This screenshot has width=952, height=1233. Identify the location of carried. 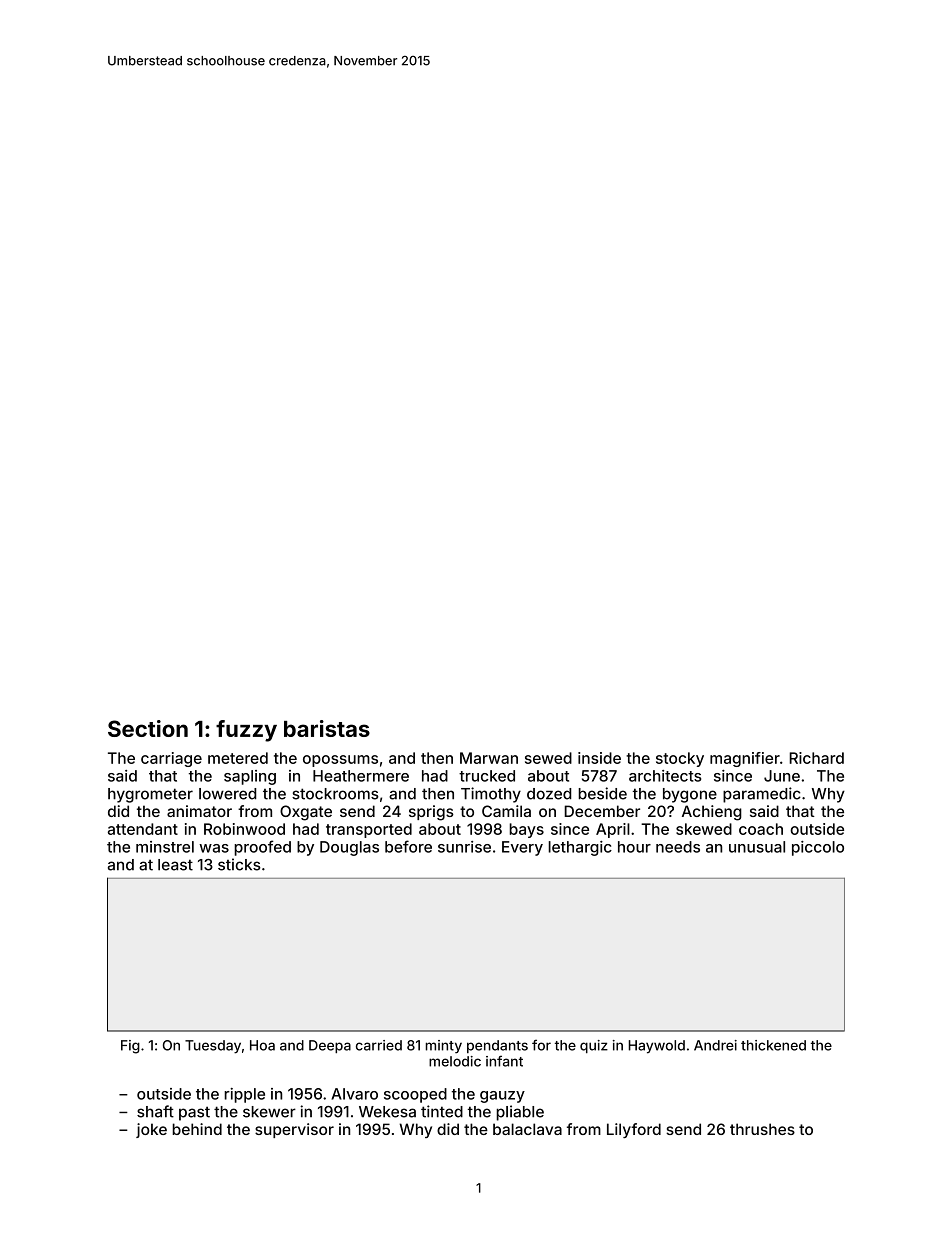
(379, 1045).
